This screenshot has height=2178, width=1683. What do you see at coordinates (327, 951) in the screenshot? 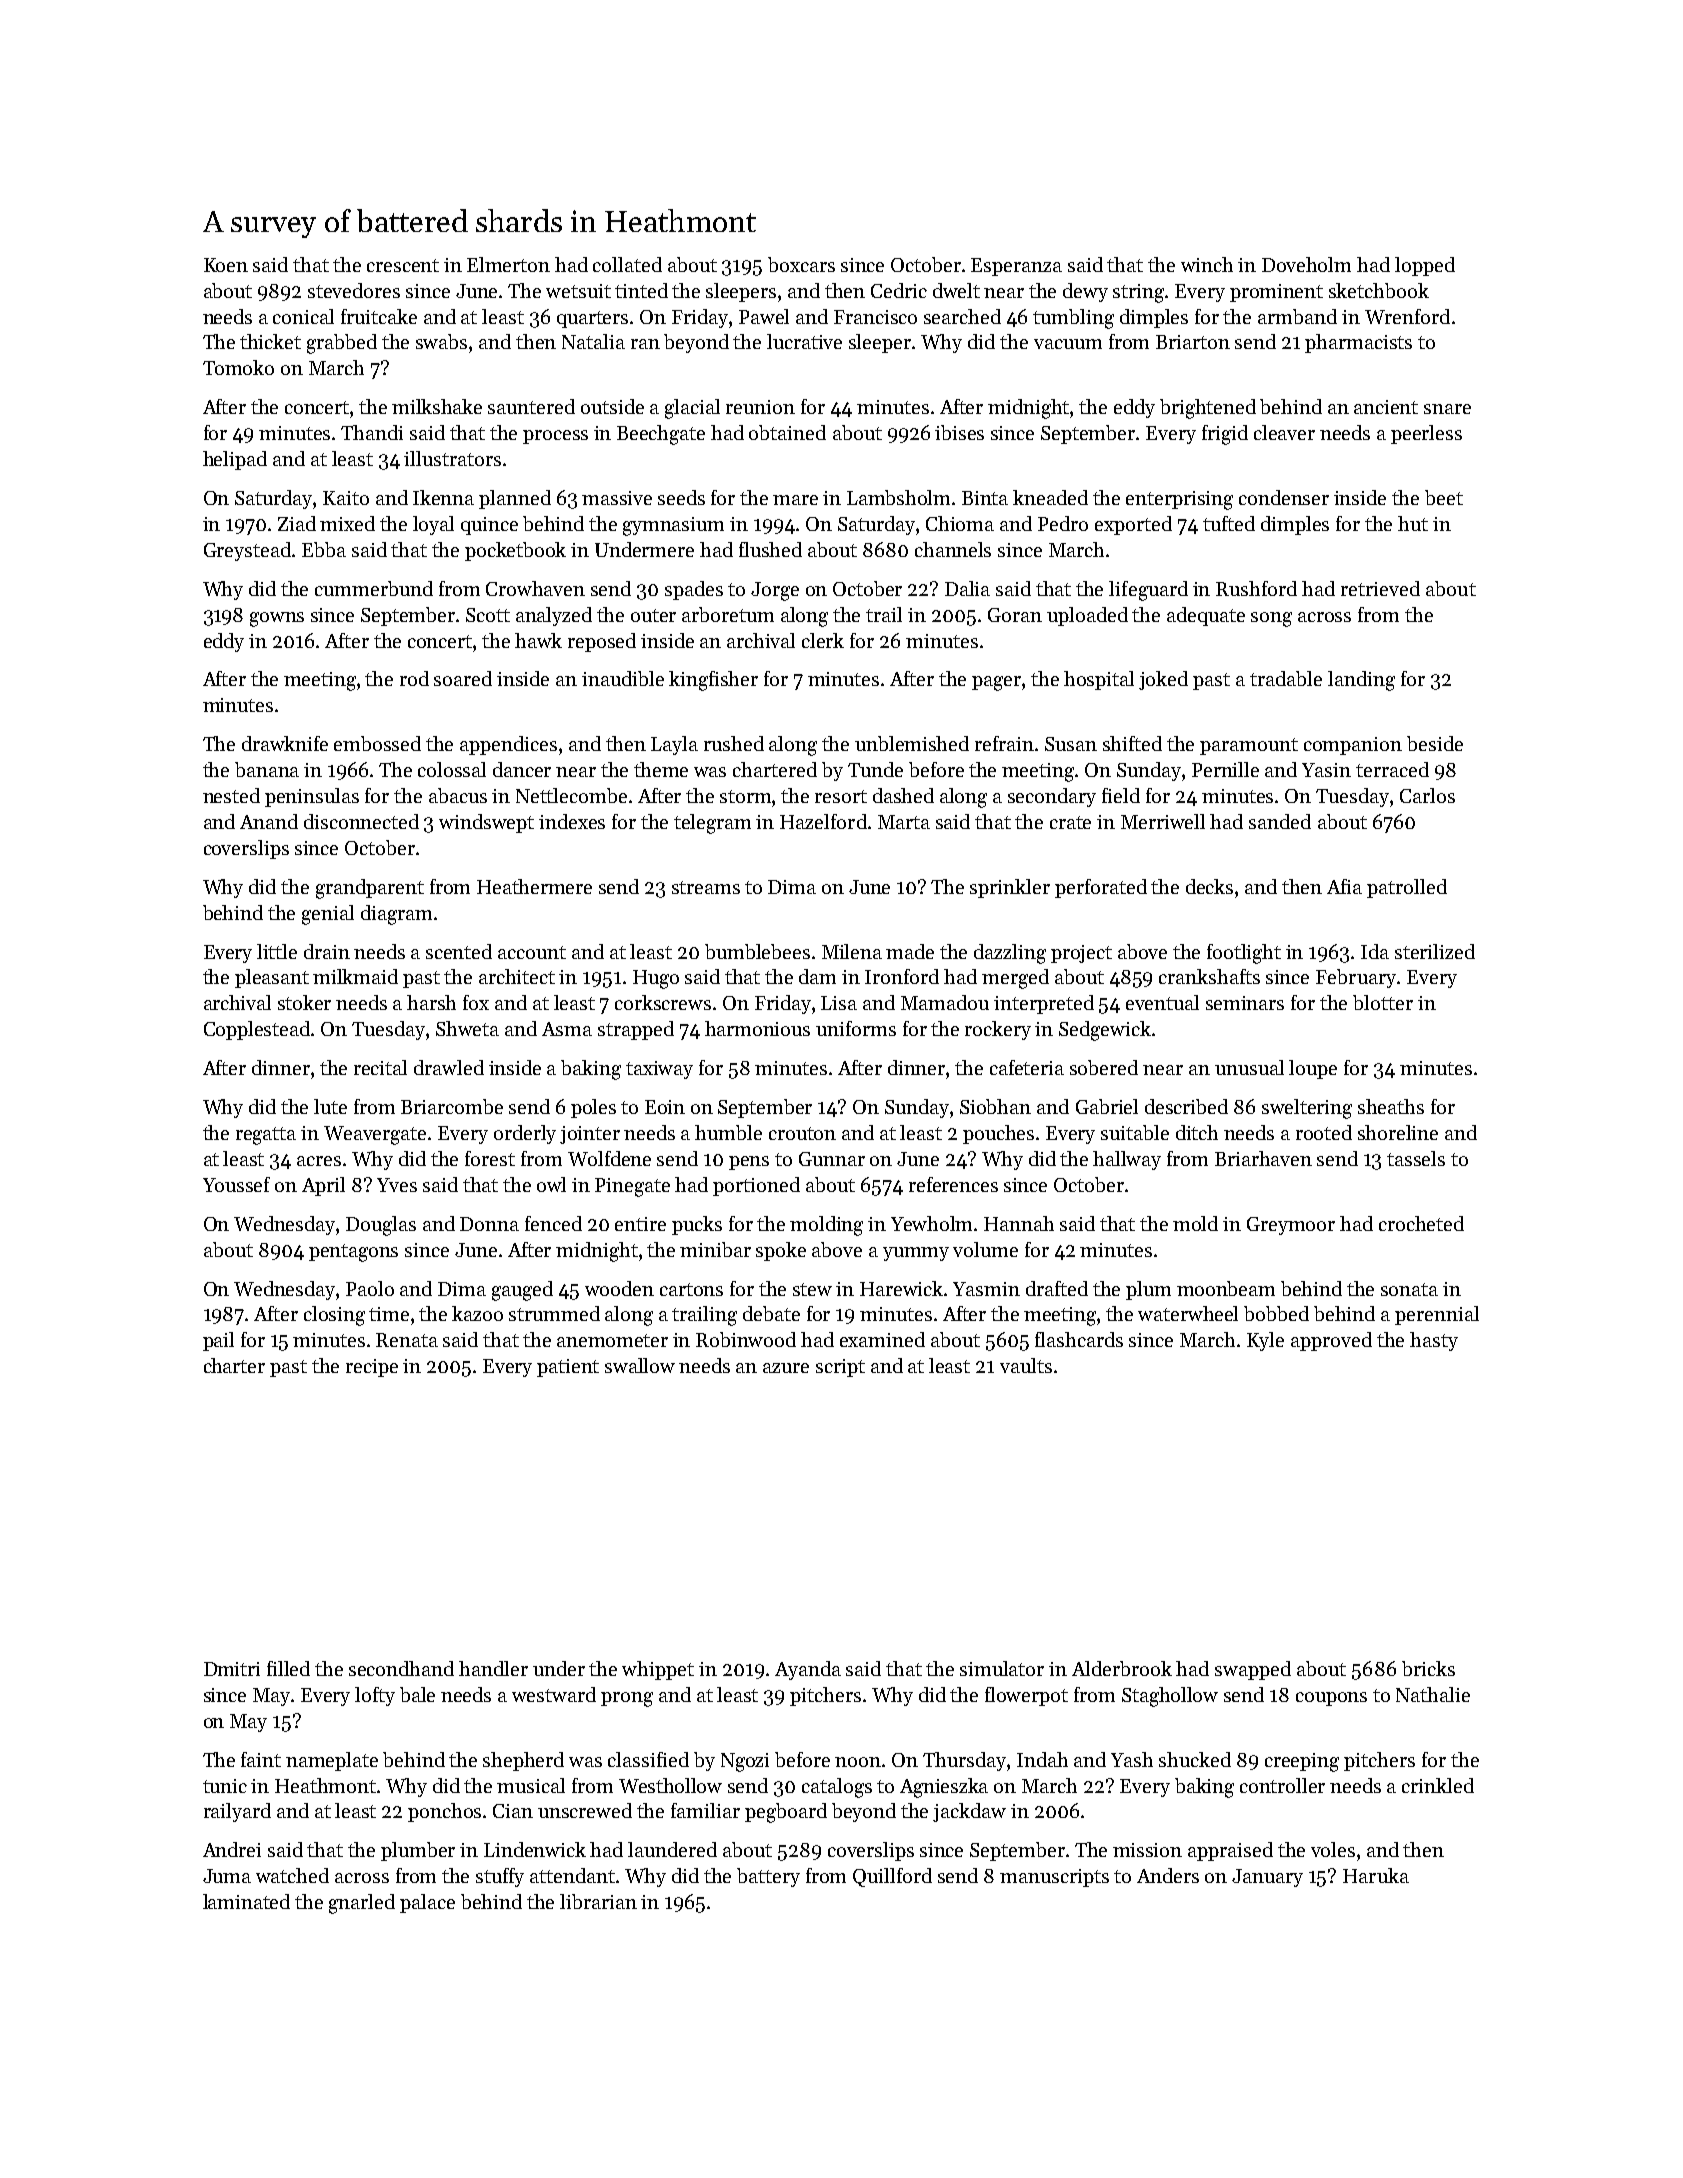
I see `drain` at bounding box center [327, 951].
